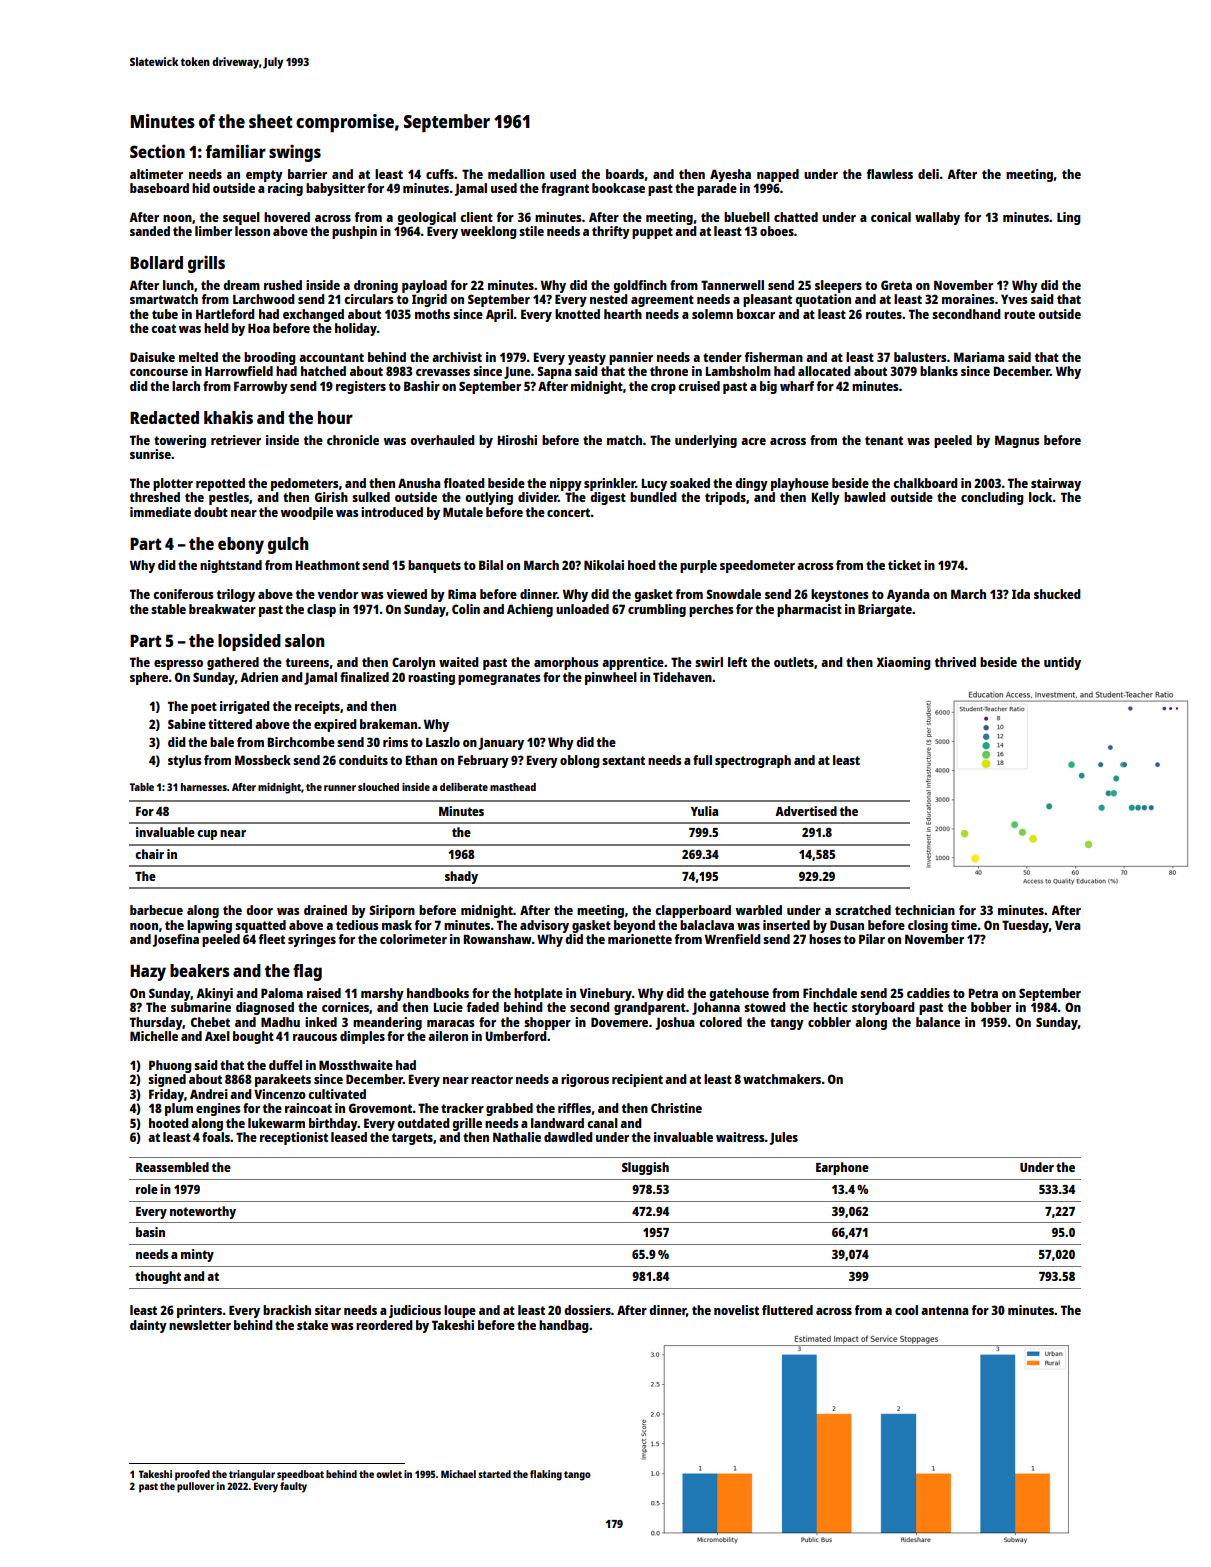 This screenshot has height=1567, width=1211. I want to click on Earphone, so click(842, 1168).
